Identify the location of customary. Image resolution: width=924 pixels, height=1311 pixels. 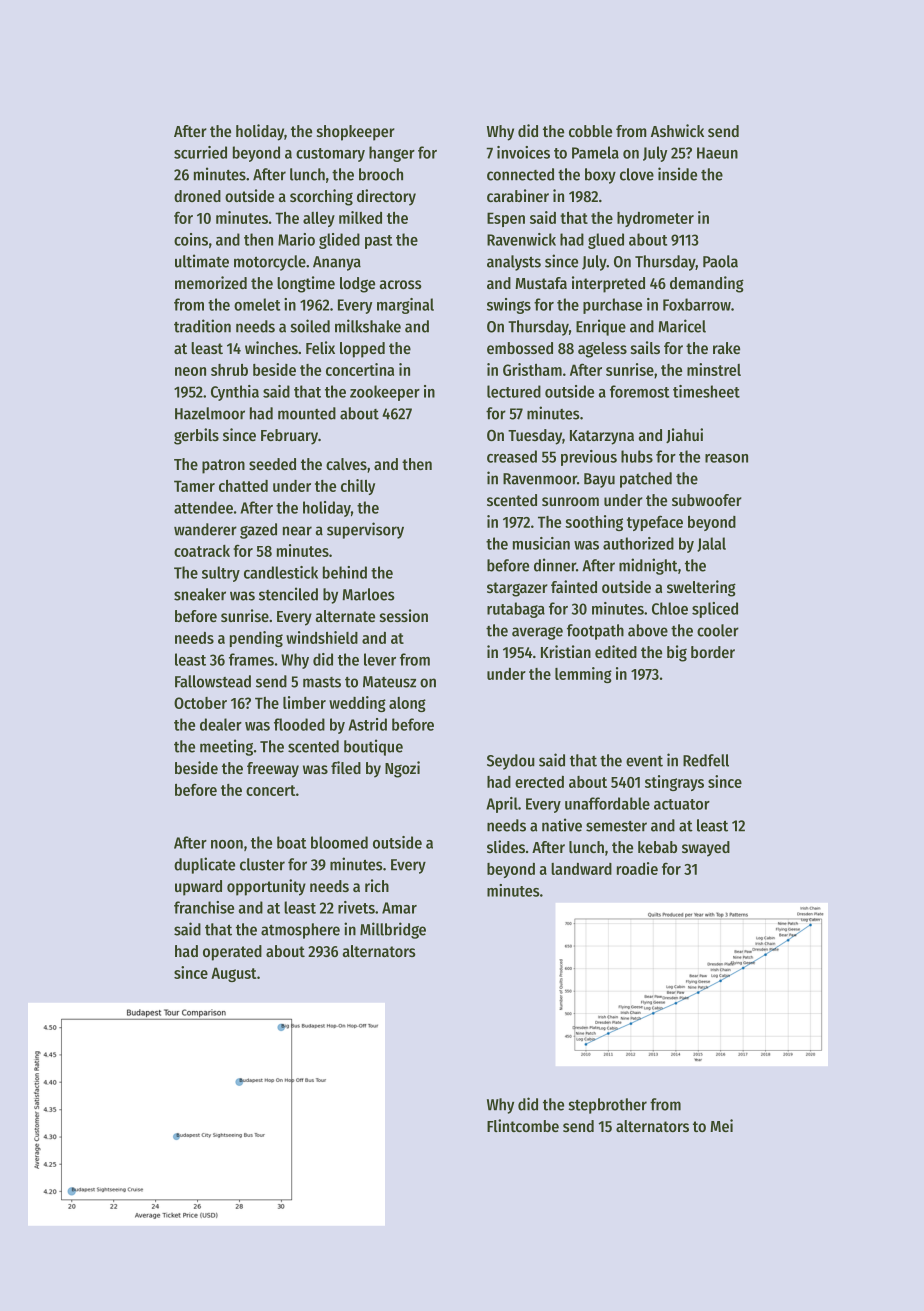
(330, 155).
